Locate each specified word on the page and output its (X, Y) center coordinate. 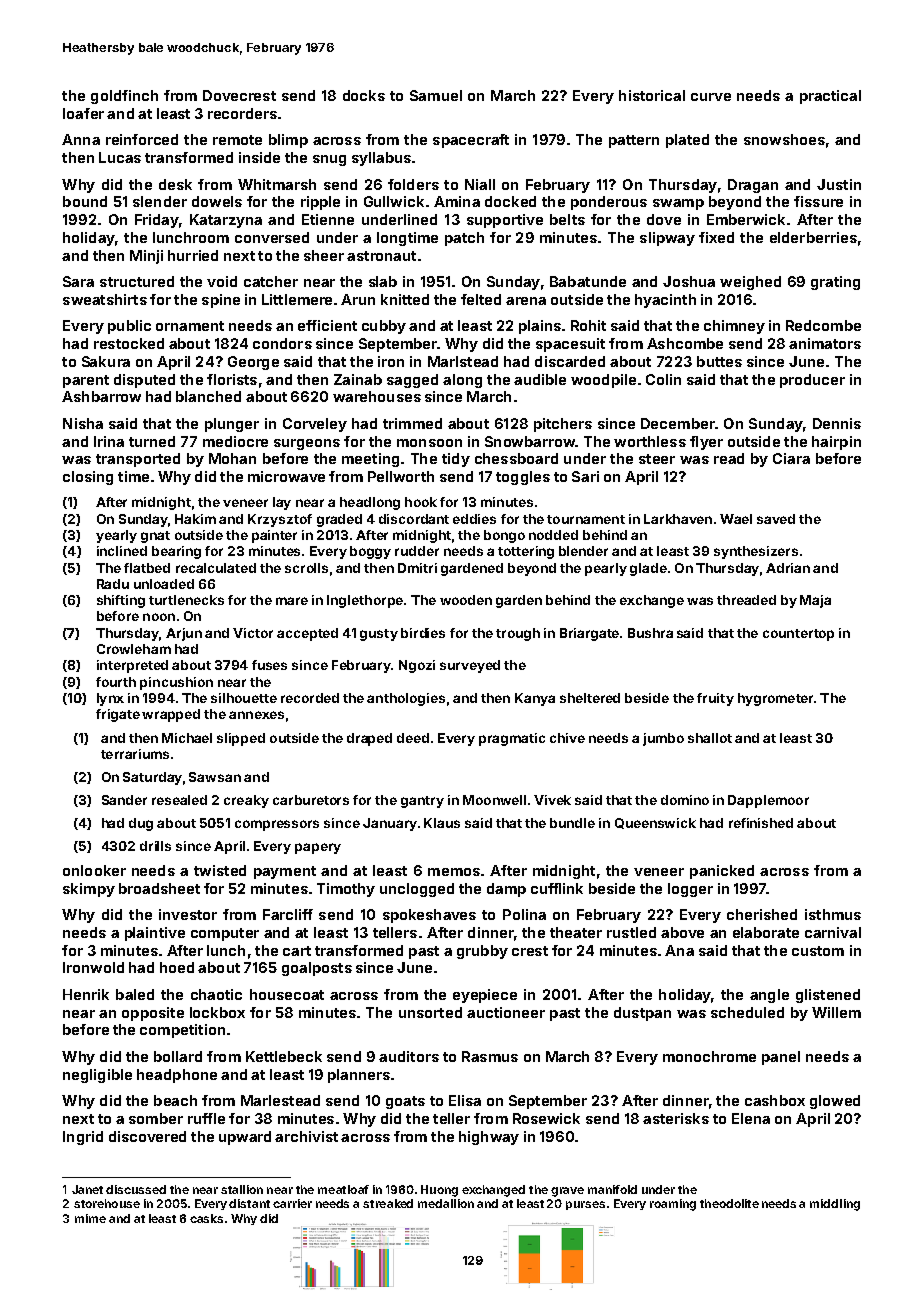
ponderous (609, 203)
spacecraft (471, 141)
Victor (253, 633)
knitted (405, 299)
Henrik (86, 994)
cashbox (775, 1100)
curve (711, 97)
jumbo (663, 739)
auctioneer (506, 1012)
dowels (217, 201)
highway (489, 1138)
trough (518, 634)
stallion (242, 1189)
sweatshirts (105, 299)
